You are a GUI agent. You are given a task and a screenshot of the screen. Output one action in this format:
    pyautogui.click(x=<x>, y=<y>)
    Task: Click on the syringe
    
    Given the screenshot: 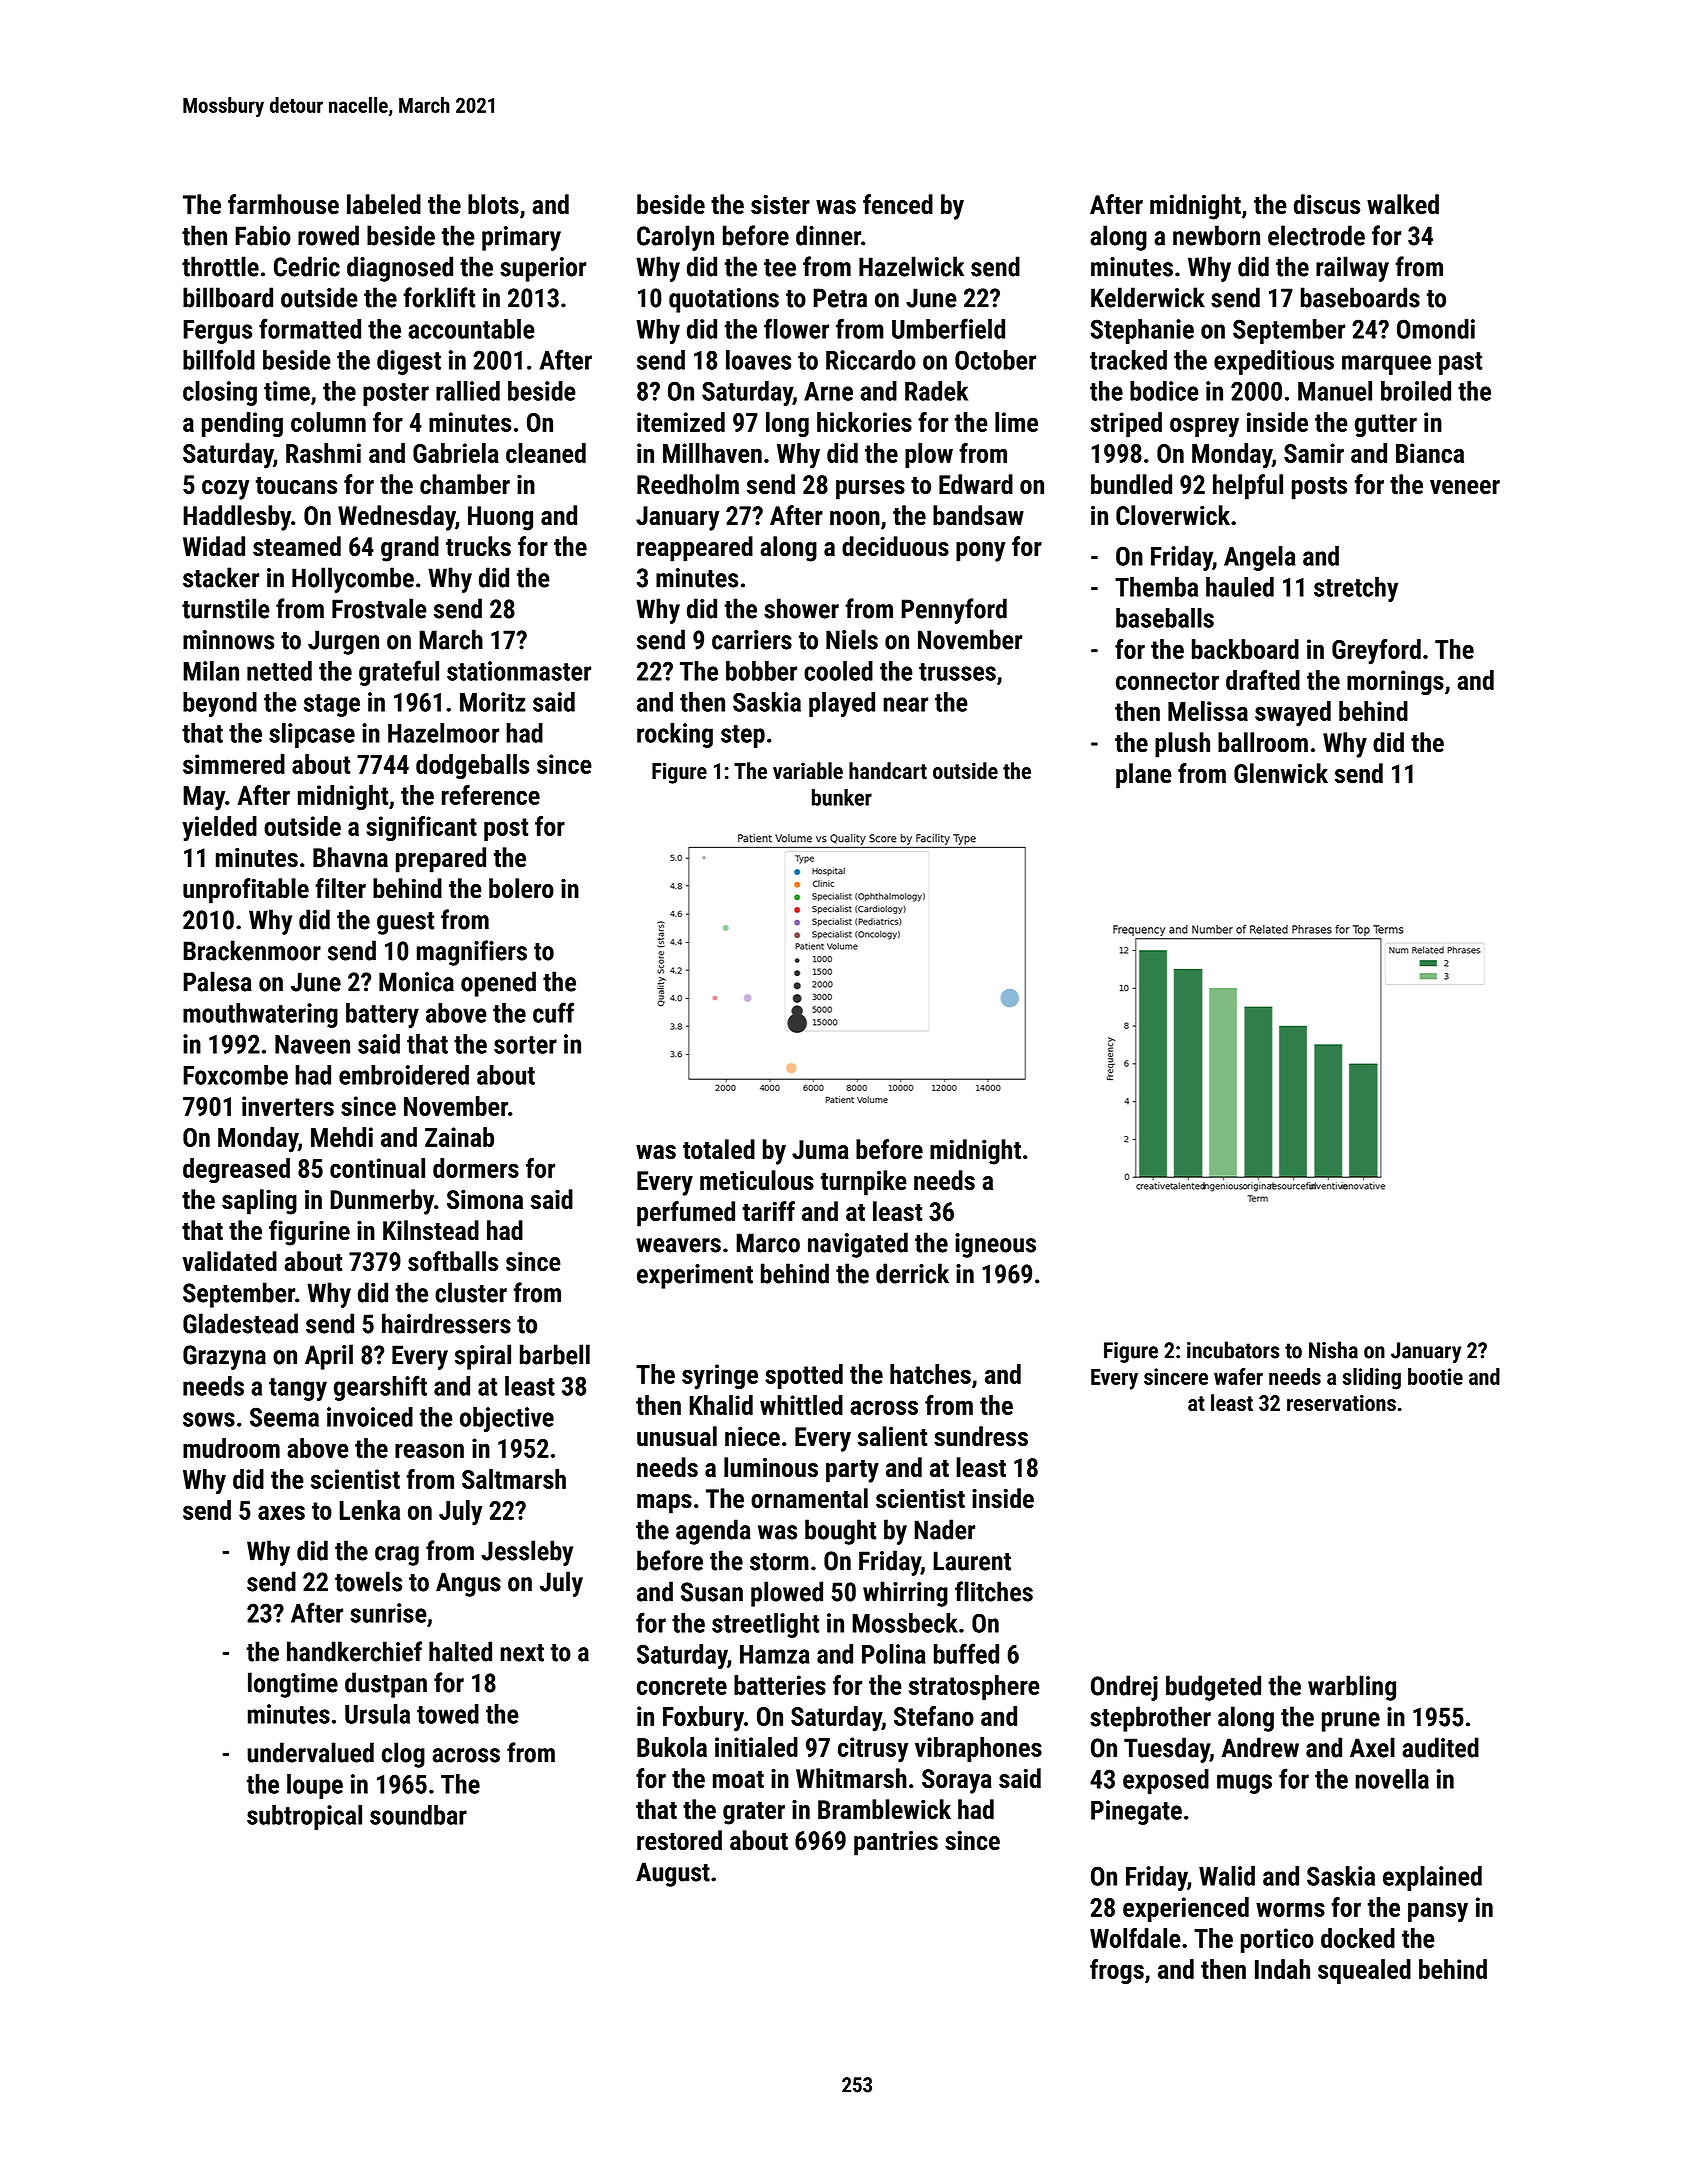 What is the action you would take?
    pyautogui.click(x=720, y=1377)
